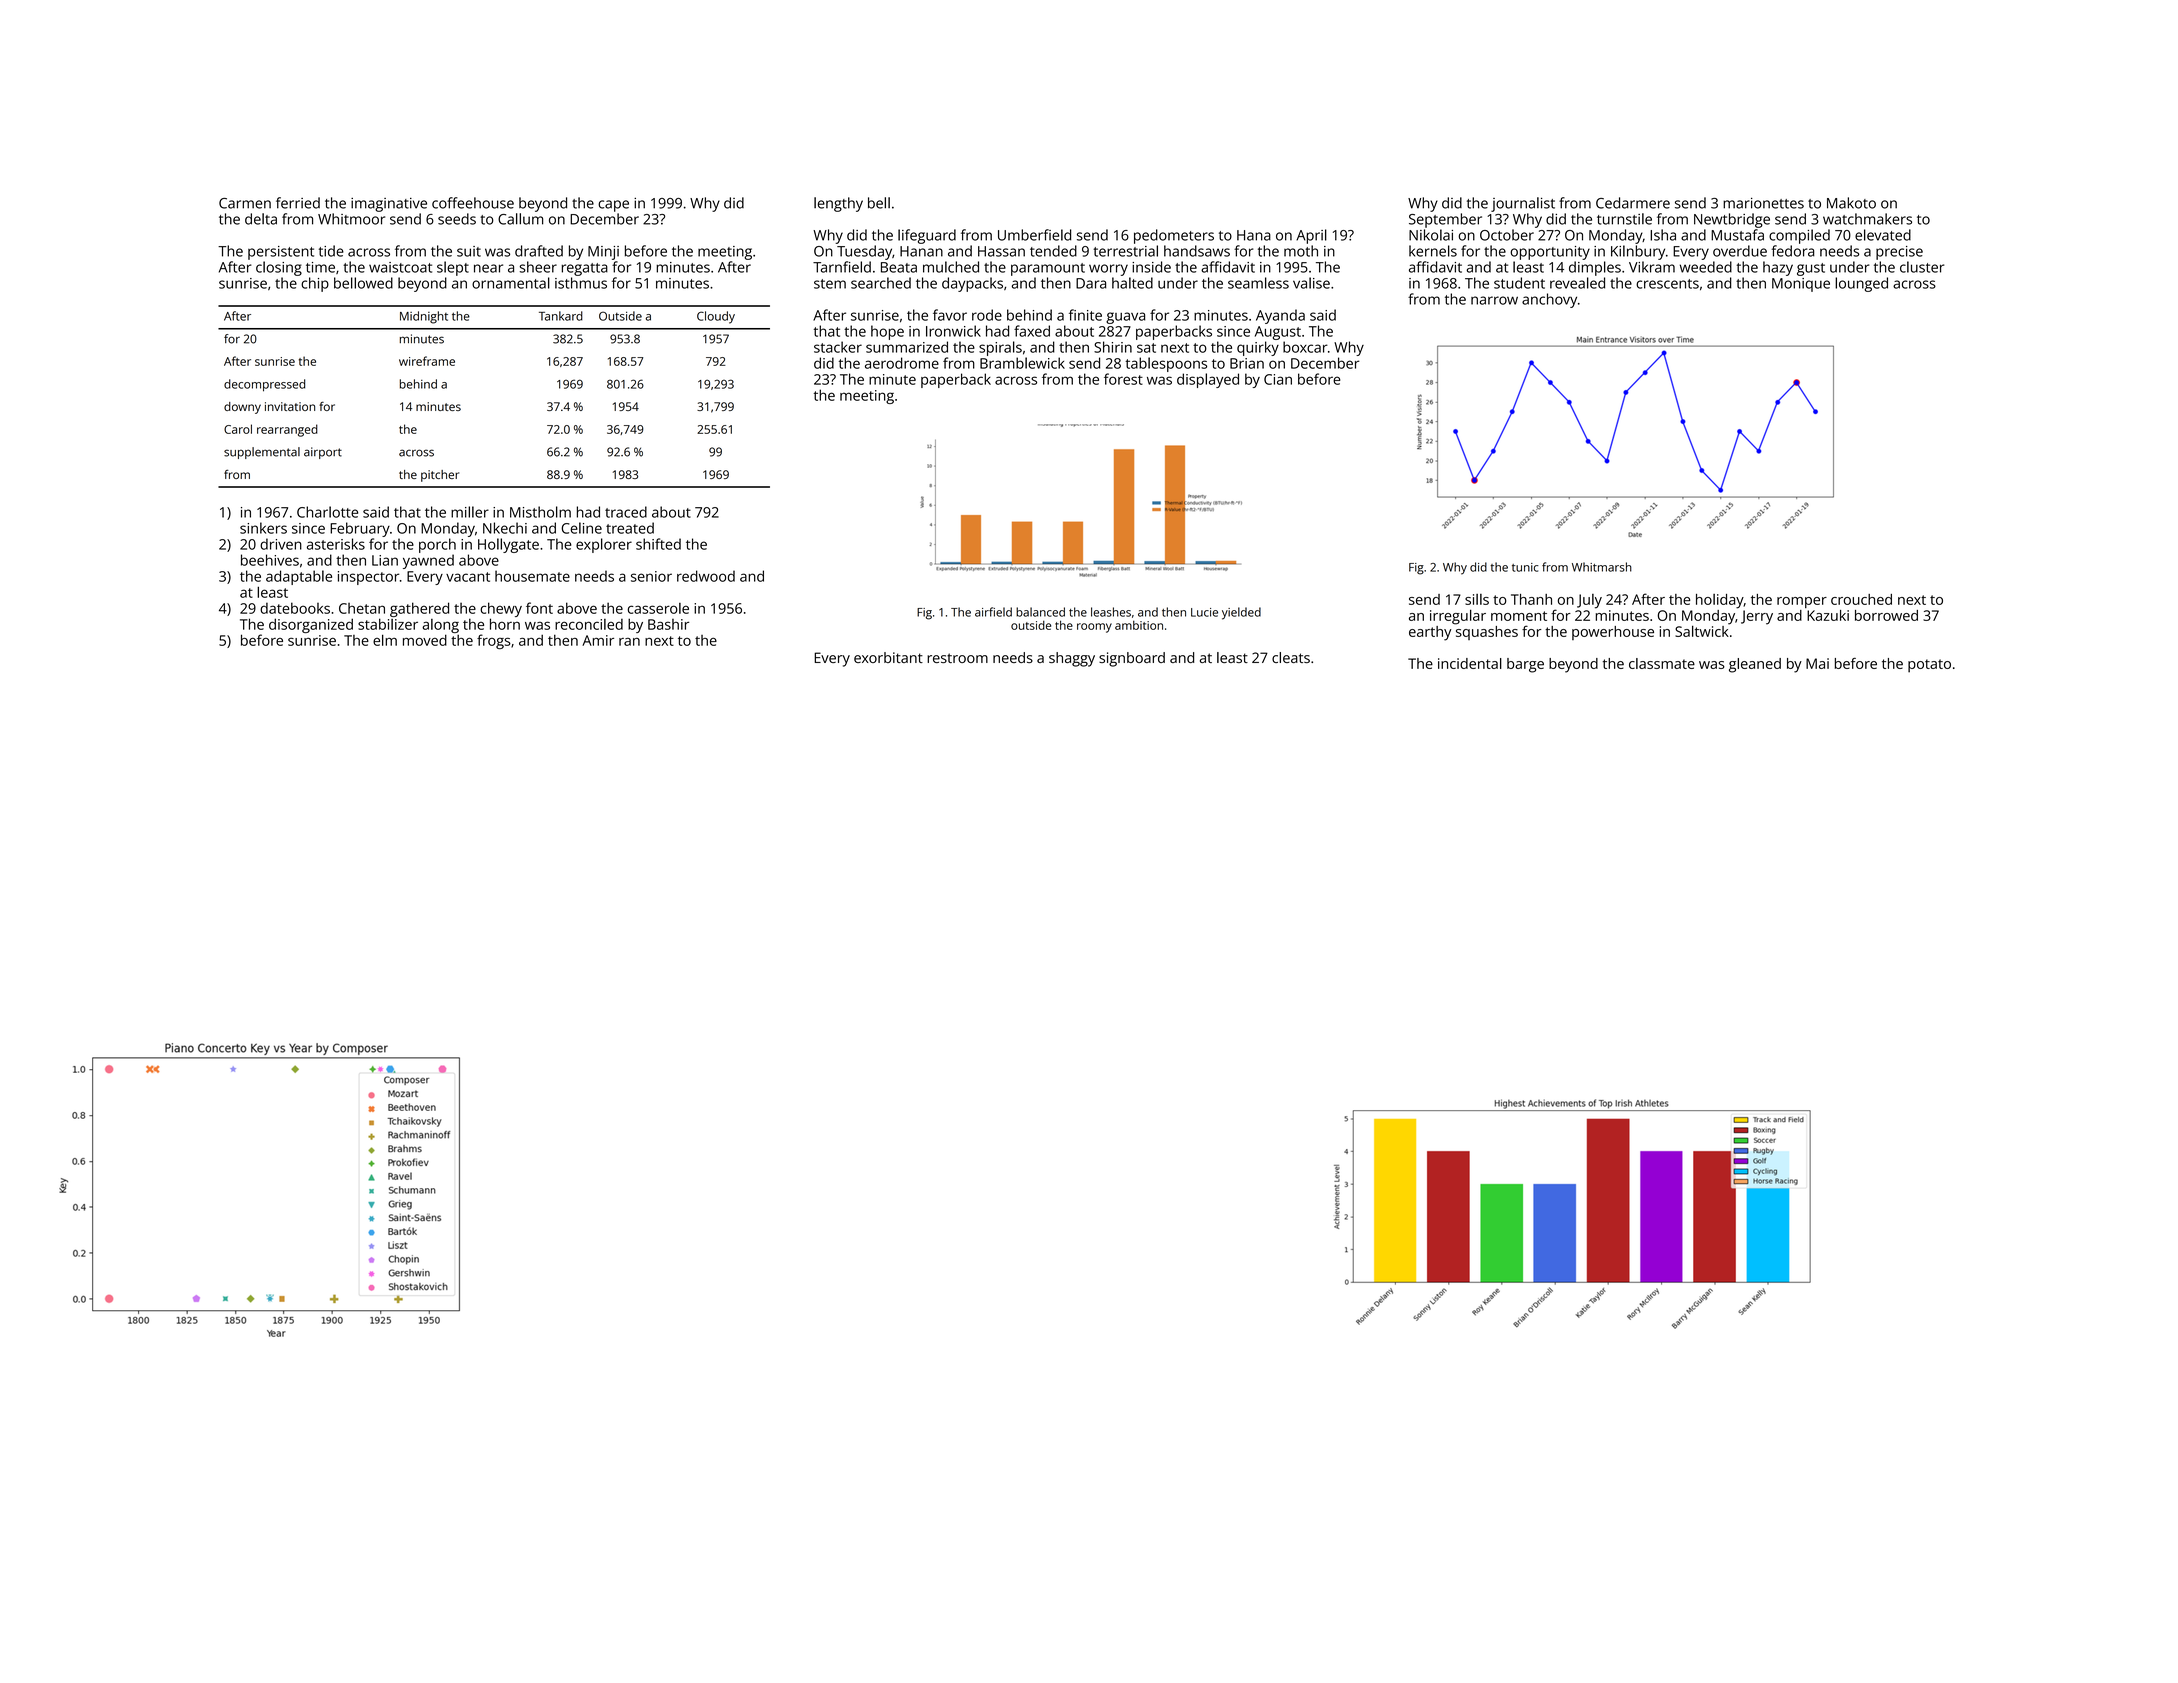  What do you see at coordinates (494, 641) in the document?
I see `frogs` at bounding box center [494, 641].
